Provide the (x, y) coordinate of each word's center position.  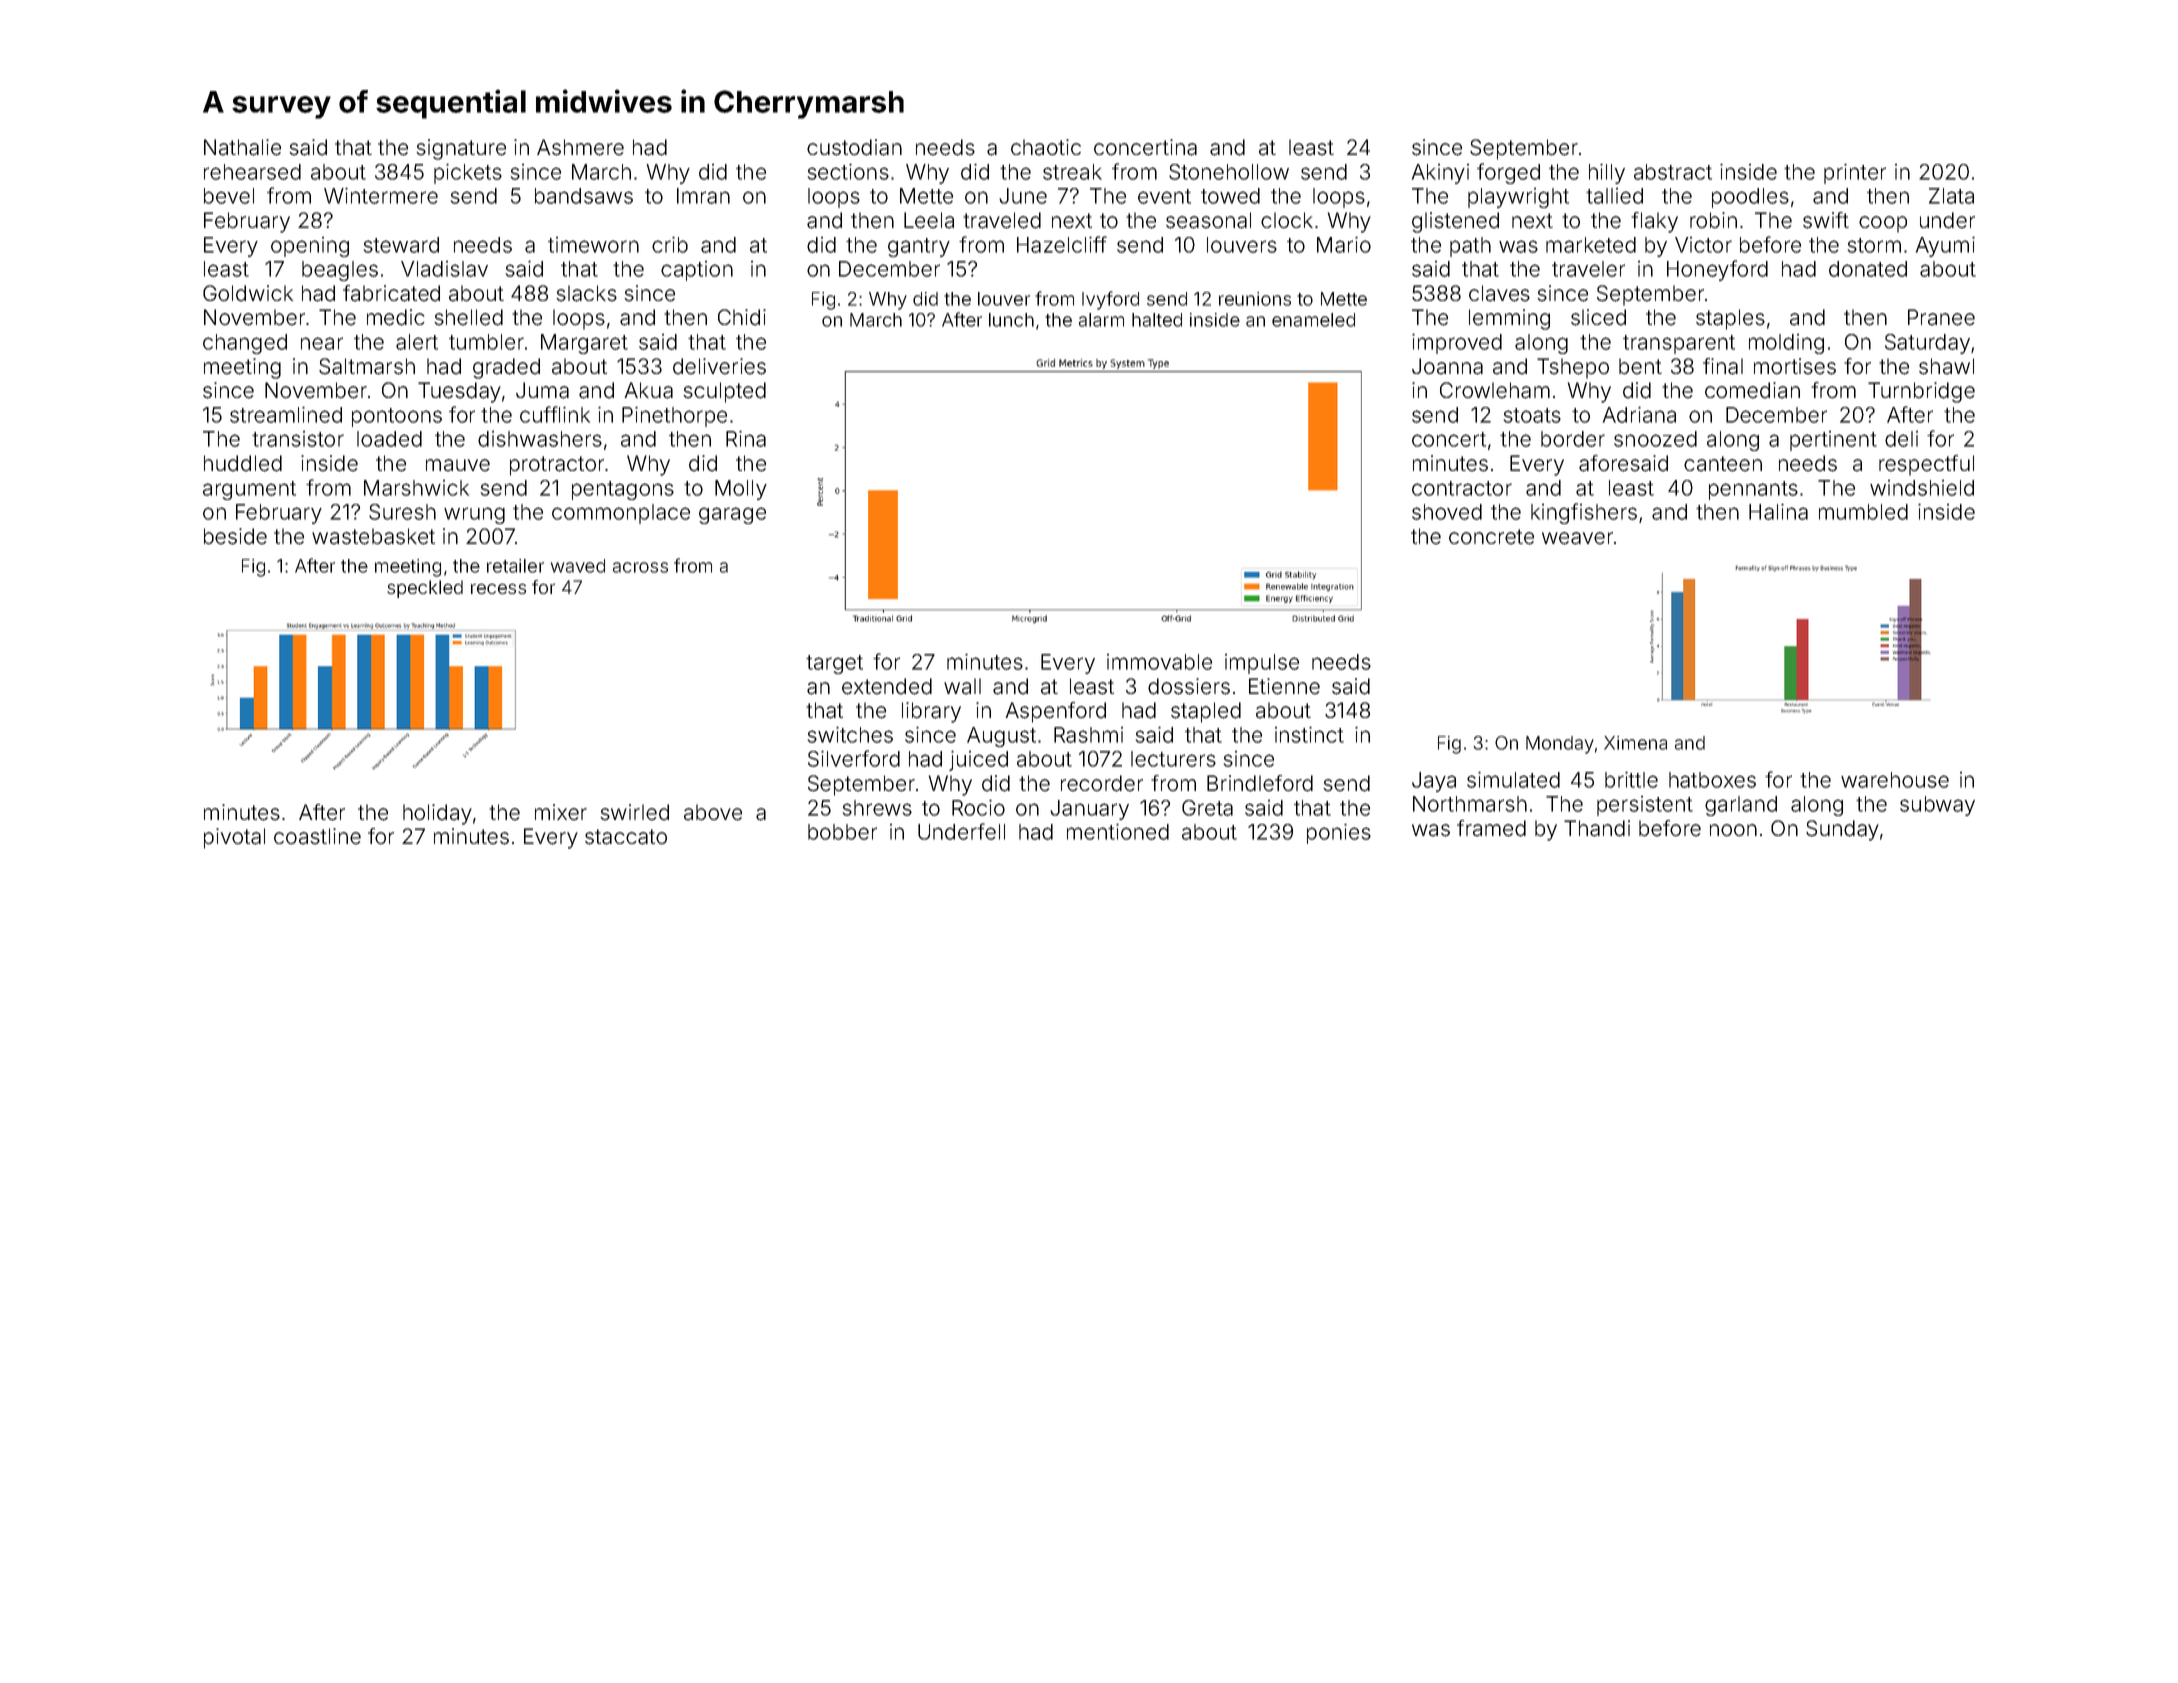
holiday (437, 814)
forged (1508, 173)
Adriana (1639, 415)
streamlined (286, 415)
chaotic (1046, 147)
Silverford (854, 758)
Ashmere (580, 147)
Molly (741, 490)
